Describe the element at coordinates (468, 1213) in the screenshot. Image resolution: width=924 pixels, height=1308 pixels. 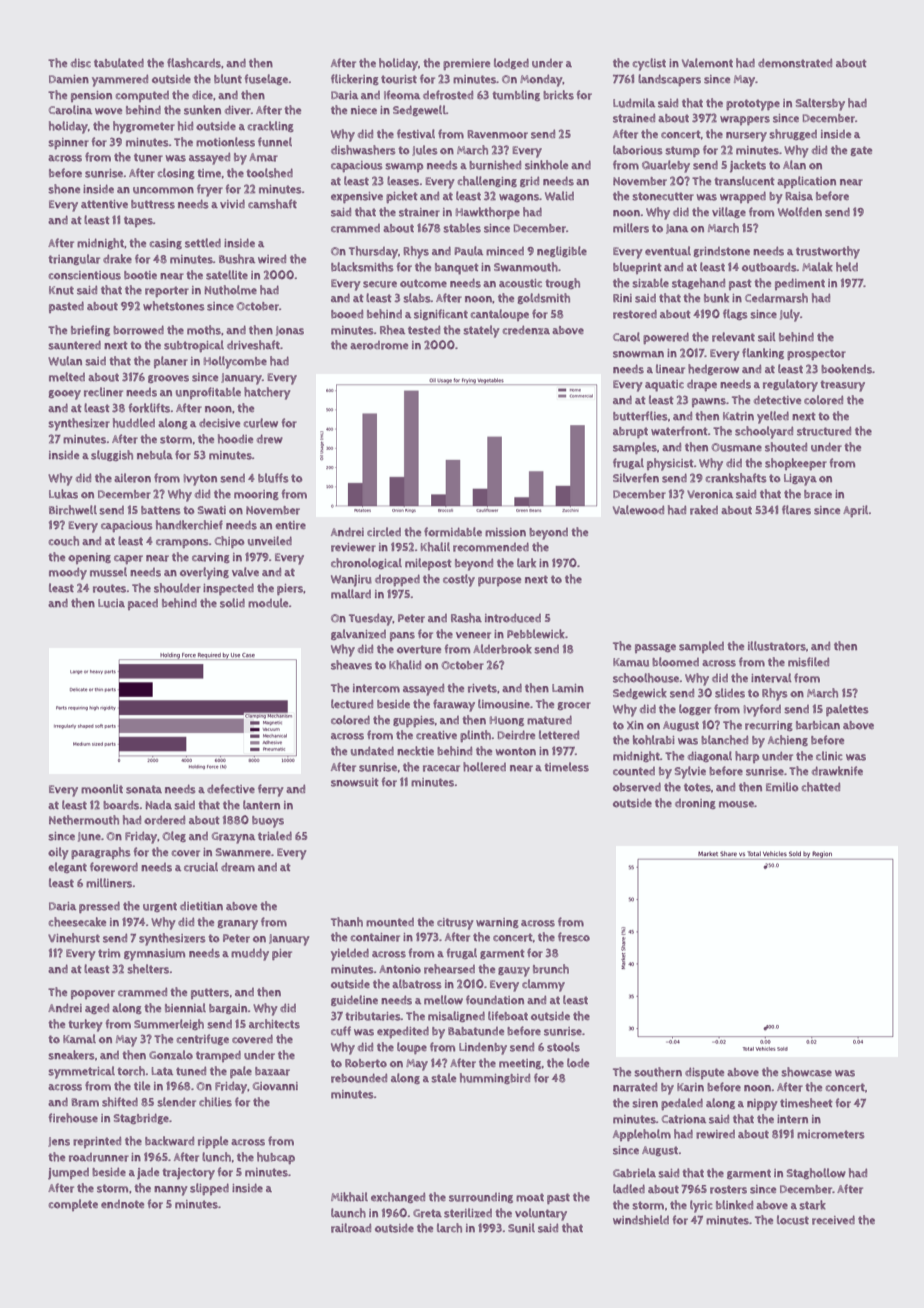
I see `sterilized` at that location.
